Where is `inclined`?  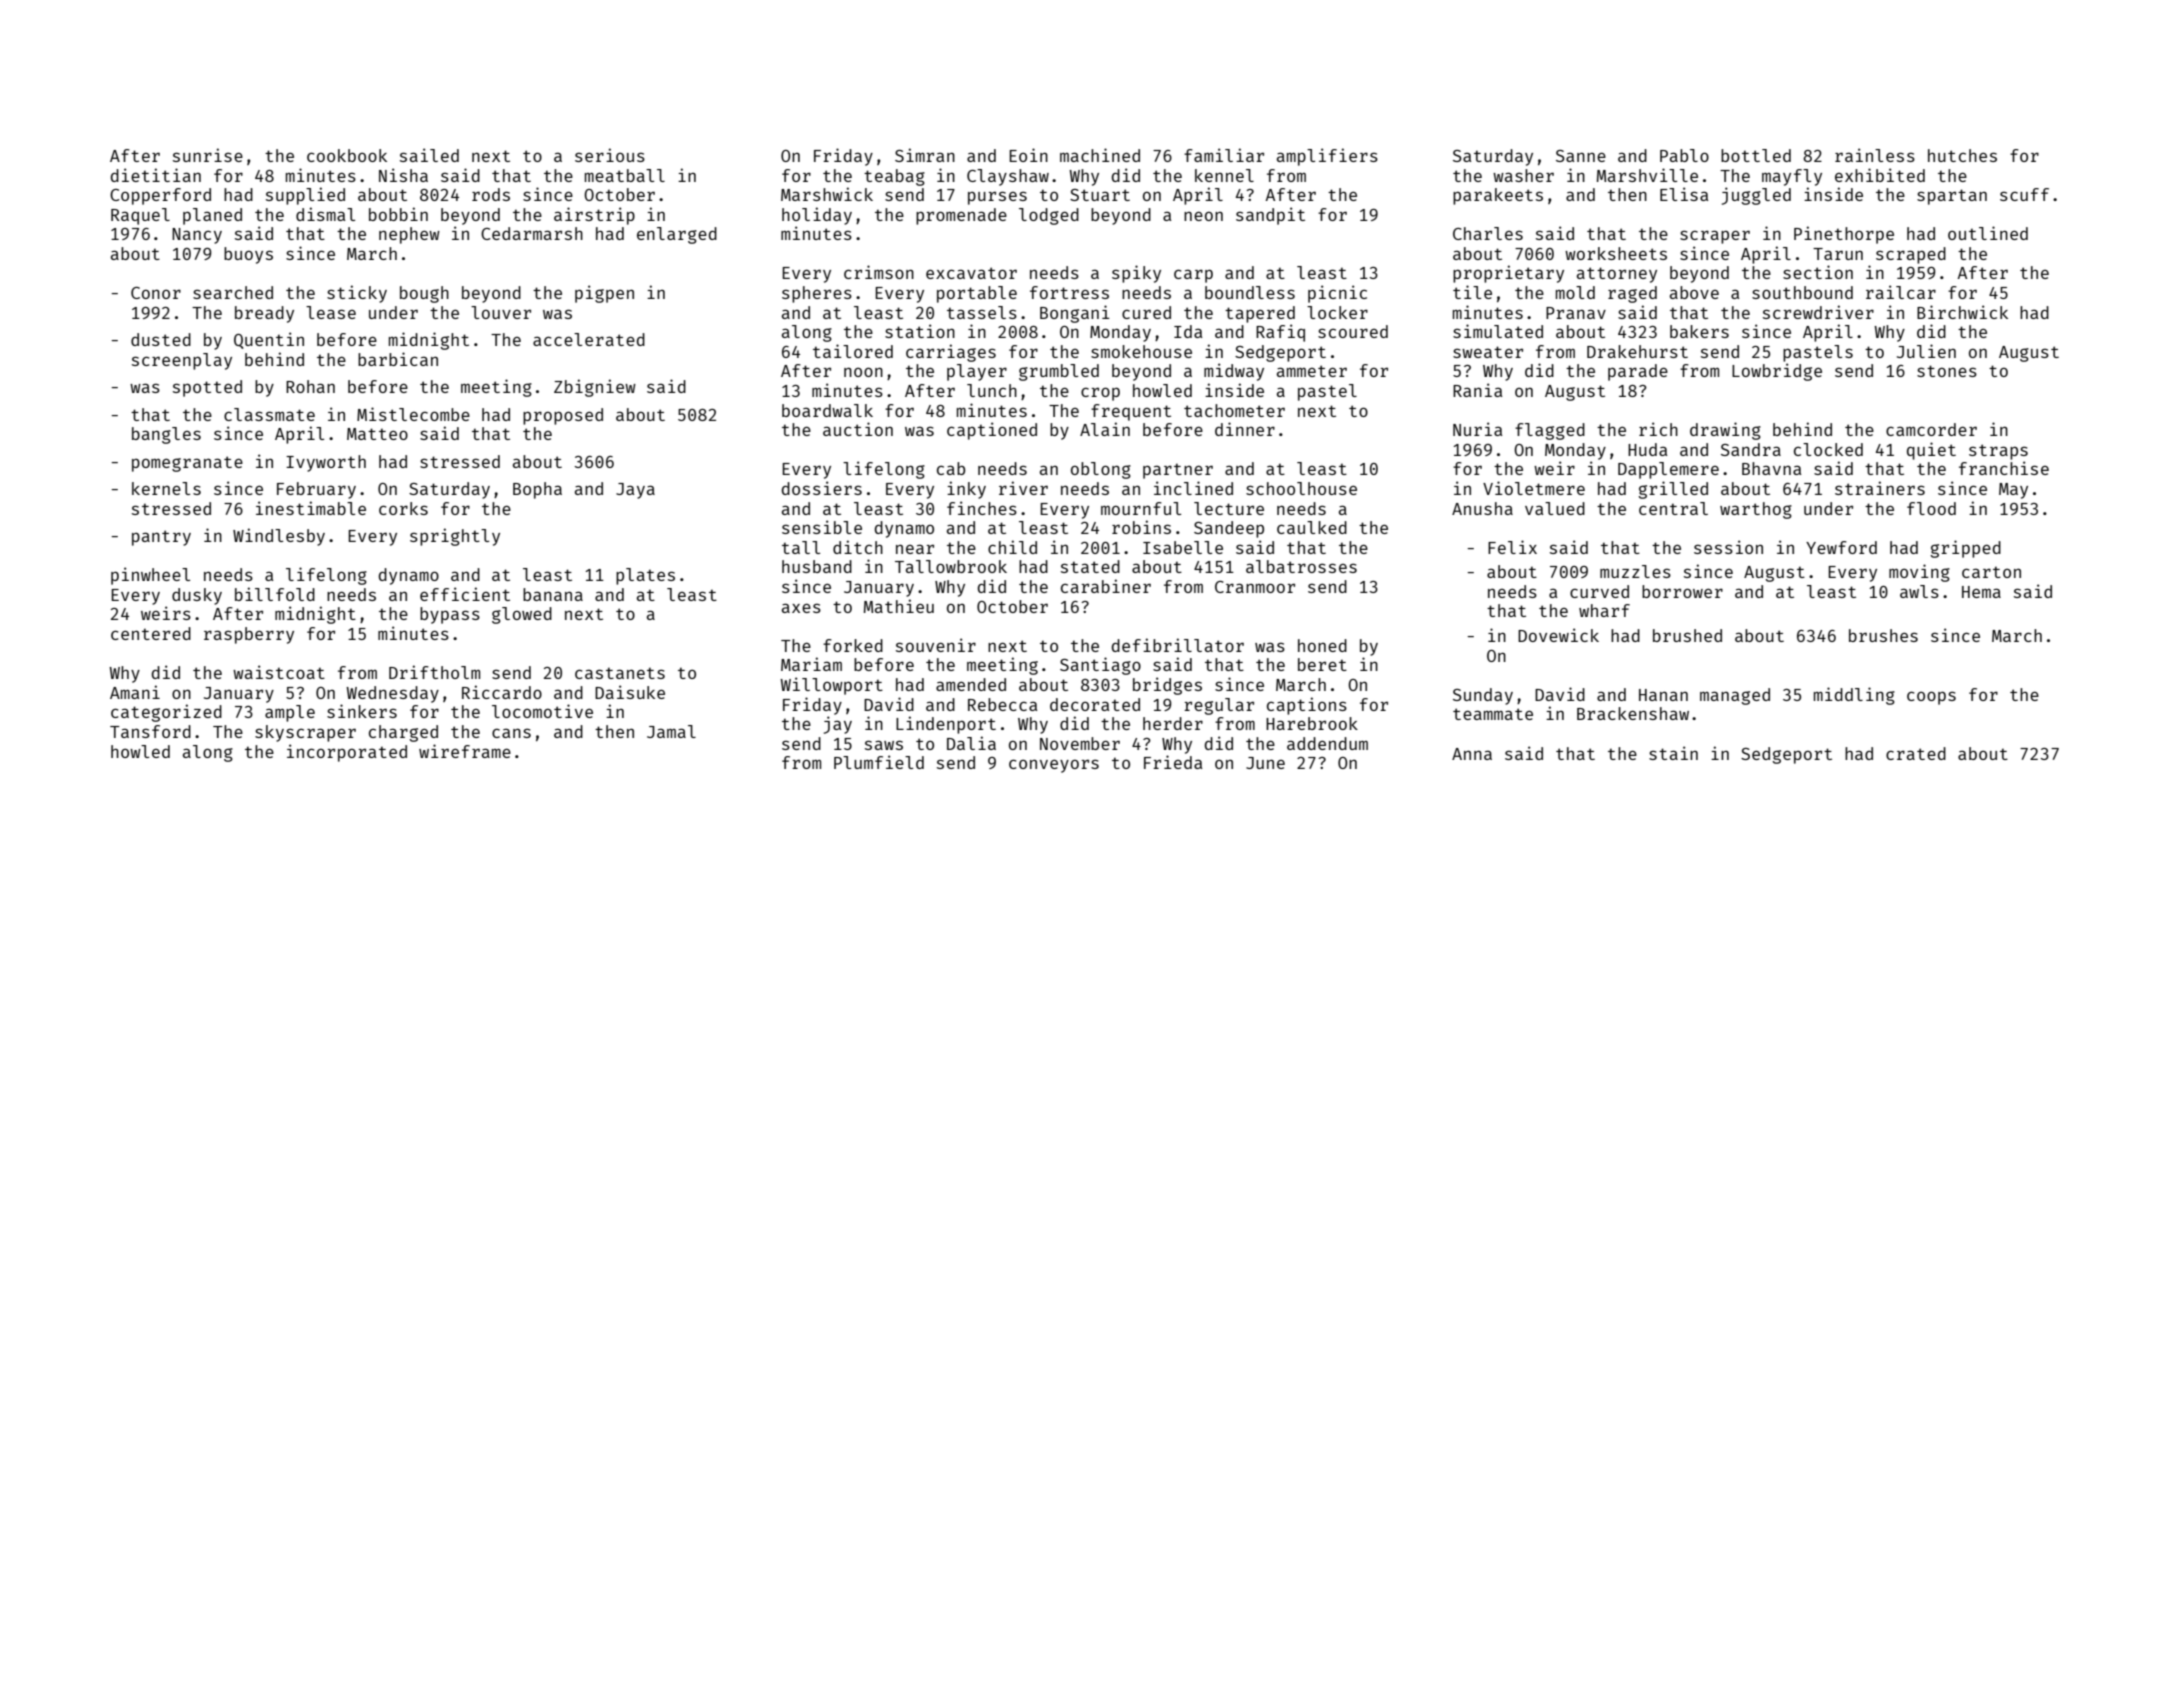 inclined is located at coordinates (1193, 488).
